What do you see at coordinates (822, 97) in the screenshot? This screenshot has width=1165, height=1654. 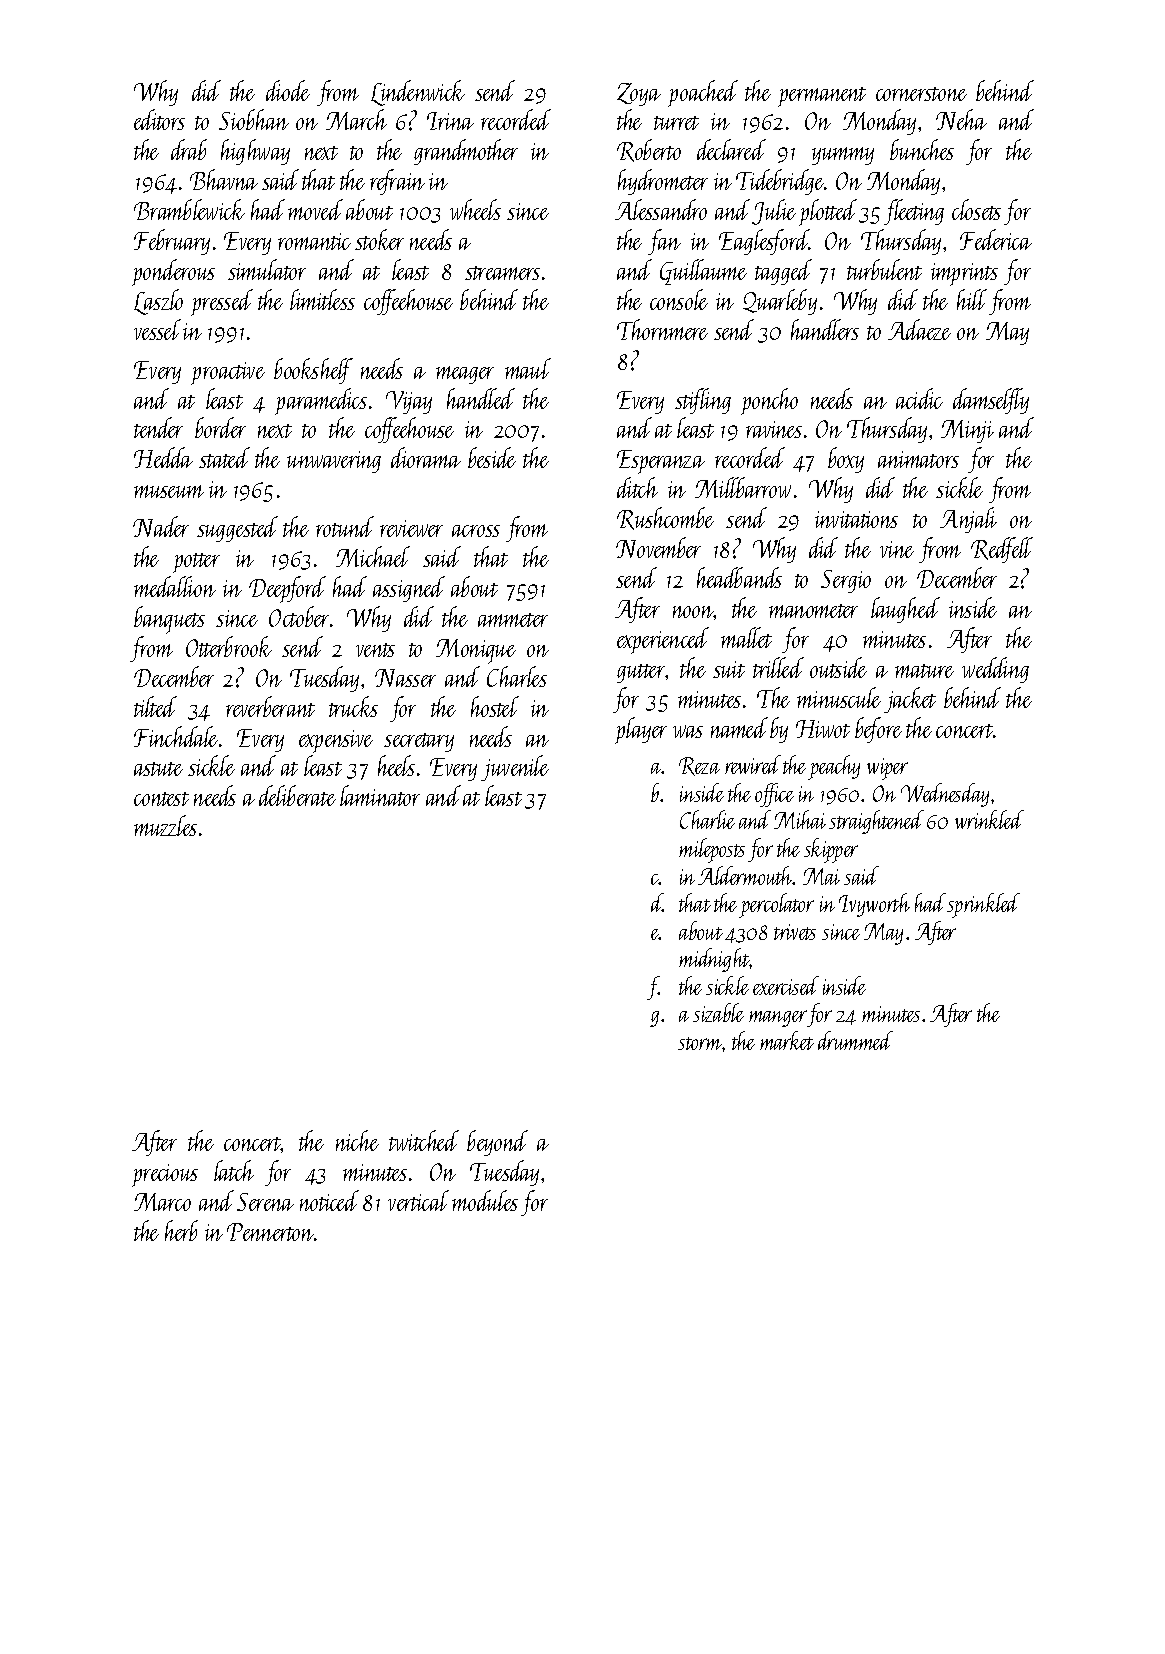 I see `permanent` at bounding box center [822, 97].
